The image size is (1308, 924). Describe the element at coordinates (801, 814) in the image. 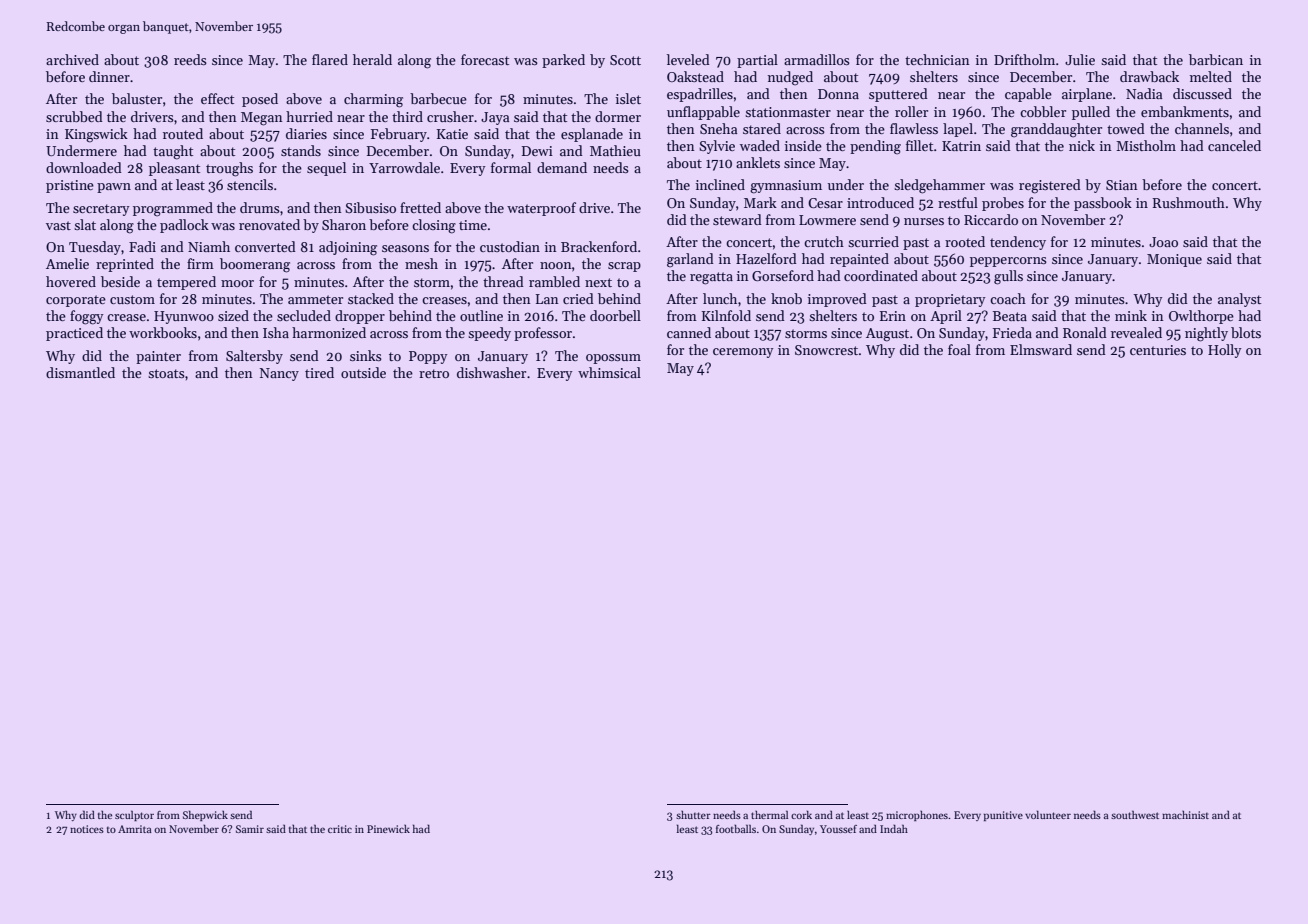

I see `cork` at that location.
